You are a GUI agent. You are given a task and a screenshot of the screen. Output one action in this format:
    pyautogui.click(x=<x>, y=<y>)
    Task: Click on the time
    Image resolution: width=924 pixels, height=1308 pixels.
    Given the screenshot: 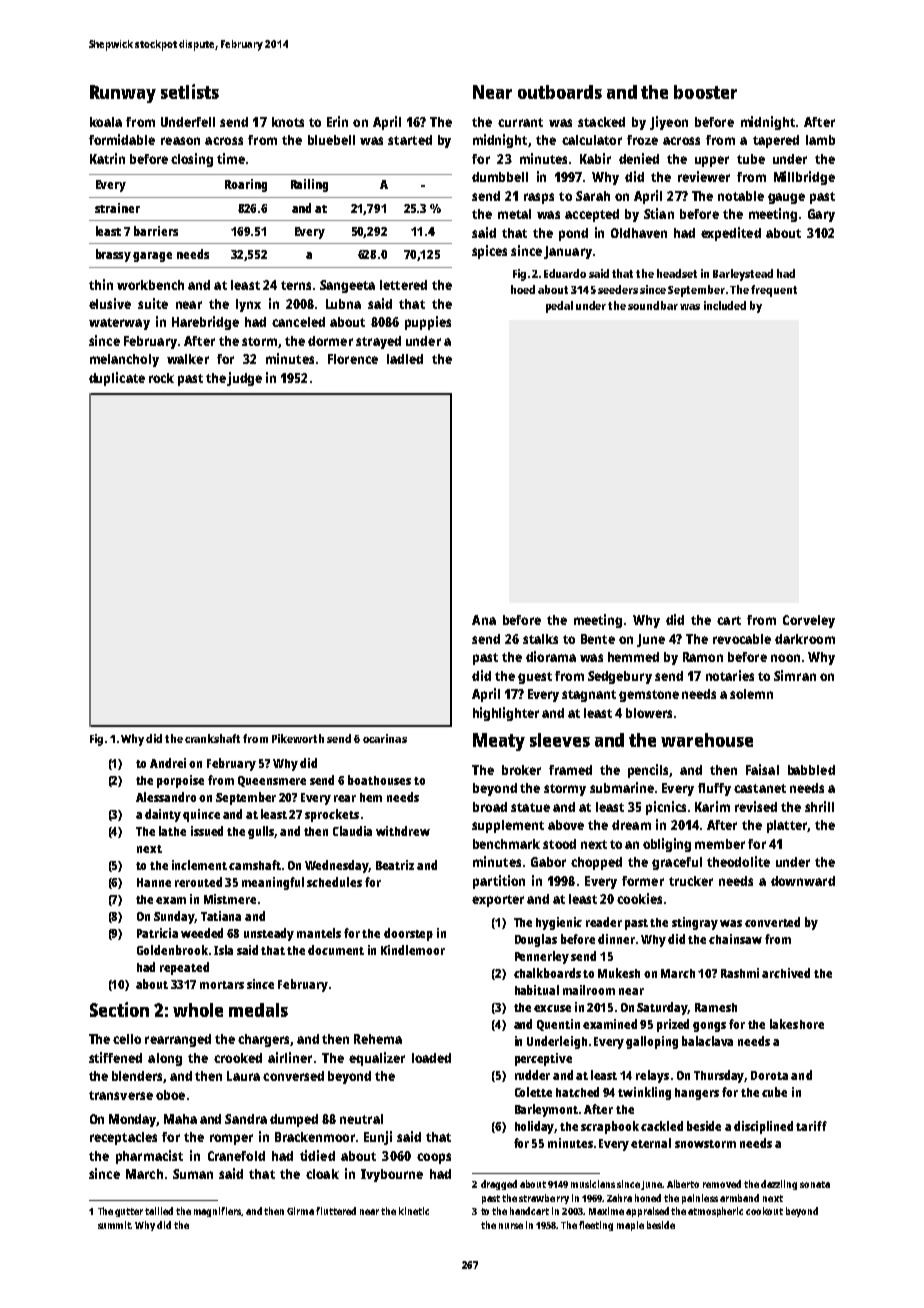 What is the action you would take?
    pyautogui.click(x=231, y=158)
